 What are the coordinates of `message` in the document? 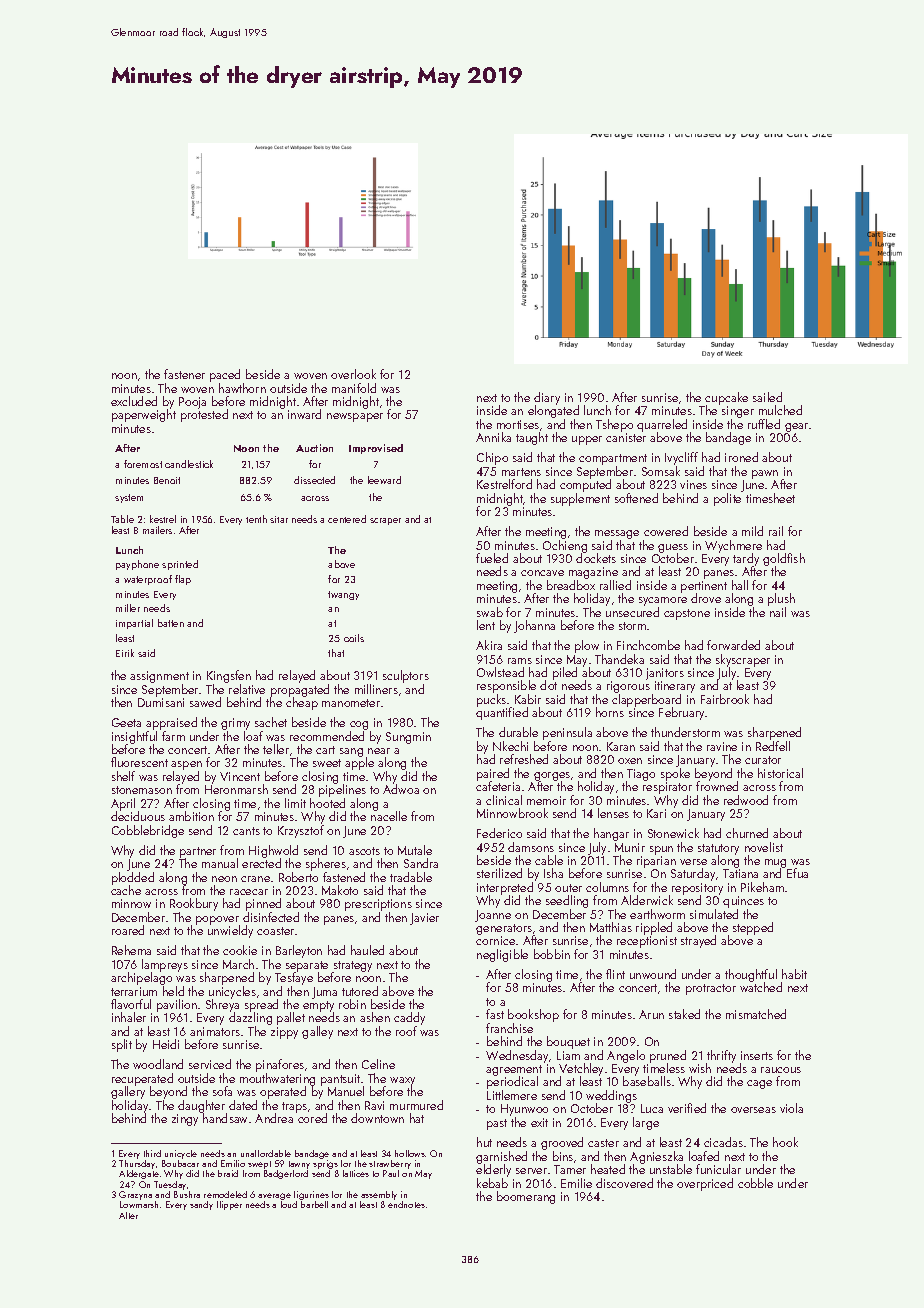 It's located at (617, 534).
